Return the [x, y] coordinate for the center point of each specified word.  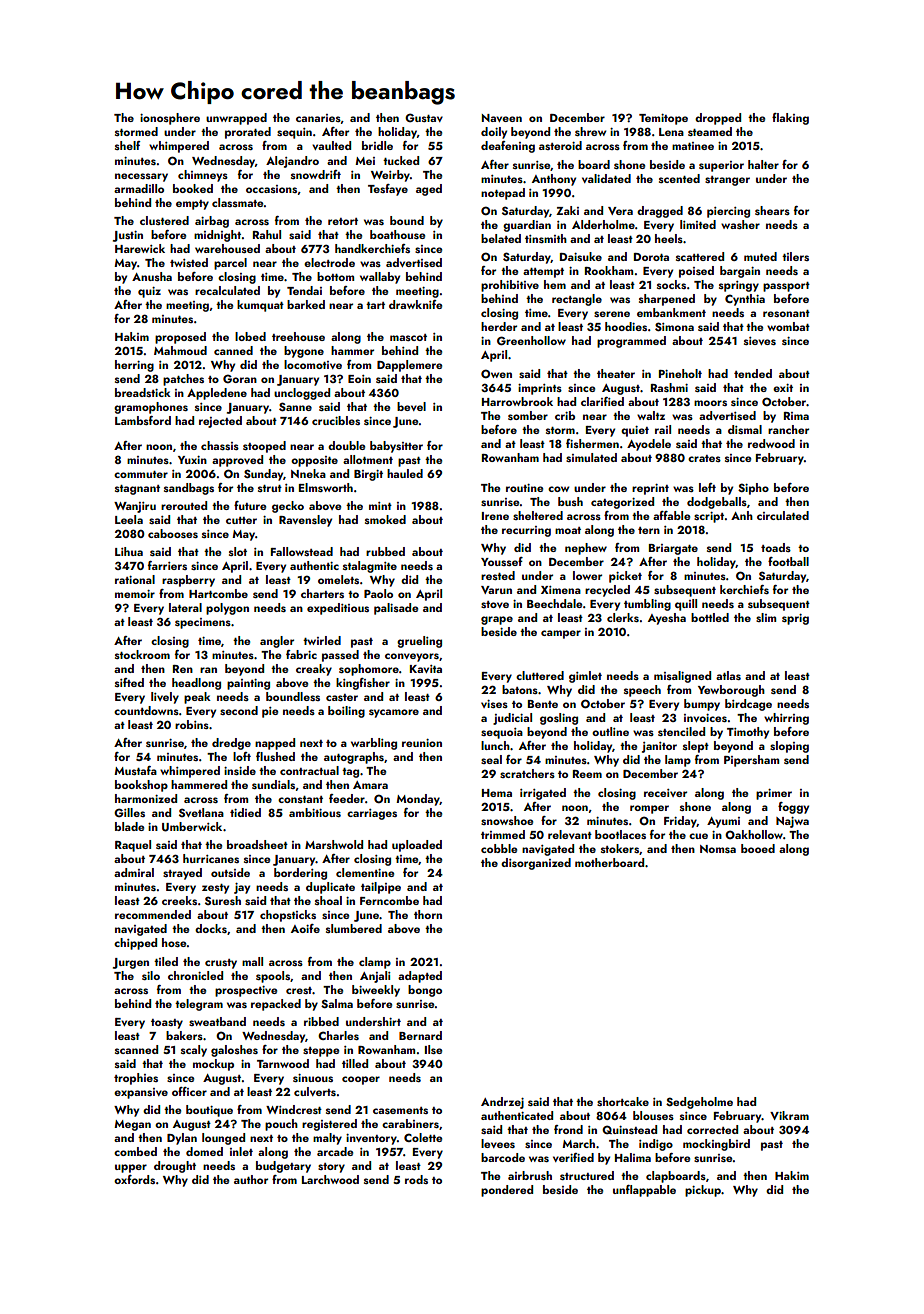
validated [606, 178]
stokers [620, 848]
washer [740, 224]
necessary [141, 177]
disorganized [536, 864]
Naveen [502, 118]
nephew [586, 549]
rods [416, 1179]
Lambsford [143, 420]
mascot [408, 337]
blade [129, 826]
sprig [795, 619]
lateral [185, 607]
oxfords [134, 1179]
